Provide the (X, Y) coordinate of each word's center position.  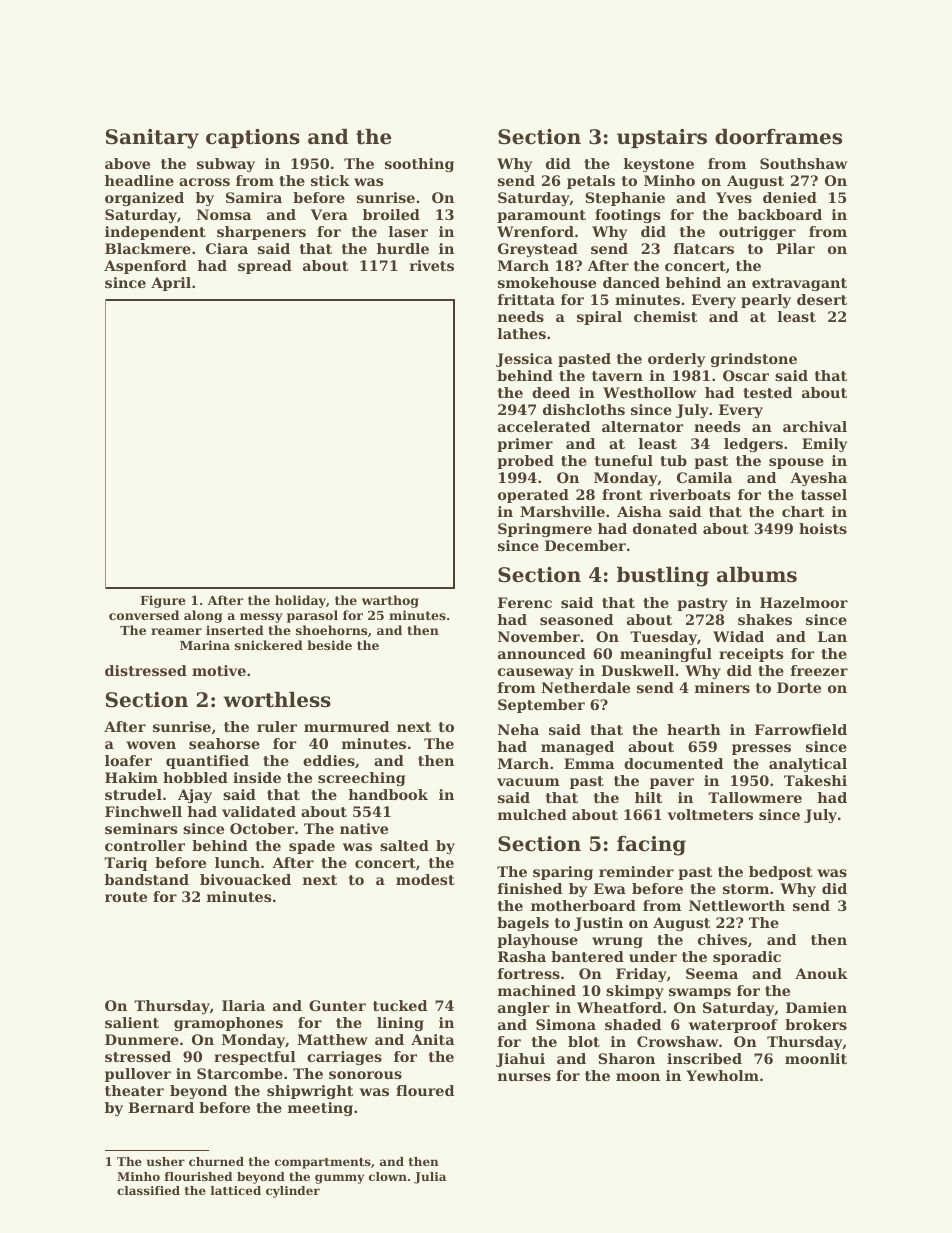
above (127, 163)
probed (525, 462)
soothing (419, 165)
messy (261, 618)
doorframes (778, 137)
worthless (277, 700)
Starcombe (240, 1073)
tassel (824, 494)
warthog (390, 601)
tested (767, 392)
